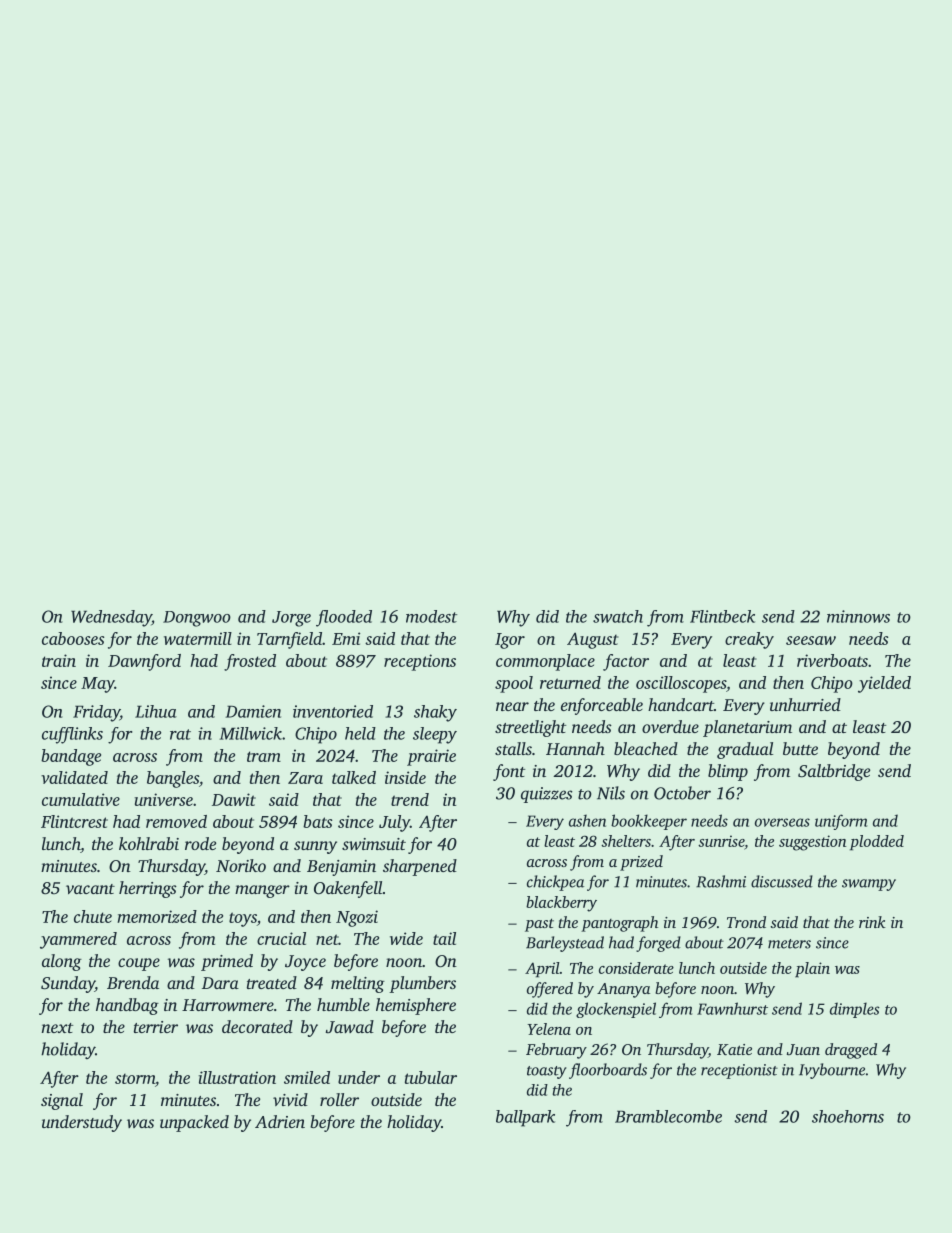  What do you see at coordinates (144, 662) in the image?
I see `Dawnford` at bounding box center [144, 662].
